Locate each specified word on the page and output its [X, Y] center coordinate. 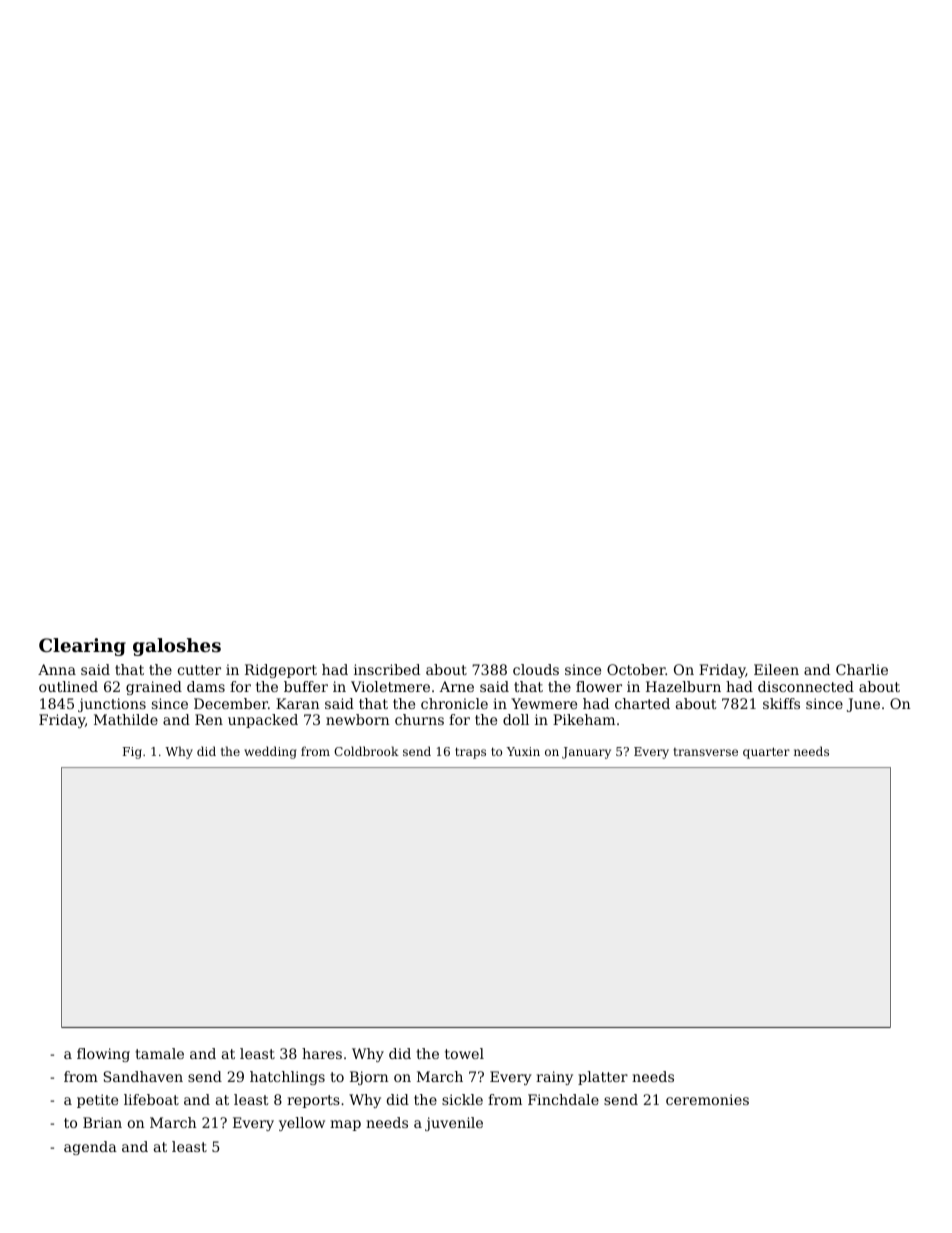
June [863, 705]
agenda [90, 1148]
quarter [766, 753]
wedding [270, 752]
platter [603, 1078]
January [586, 753]
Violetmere [390, 686]
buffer [306, 686]
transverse [706, 752]
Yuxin [523, 751]
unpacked [263, 721]
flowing [103, 1055]
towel [464, 1053]
